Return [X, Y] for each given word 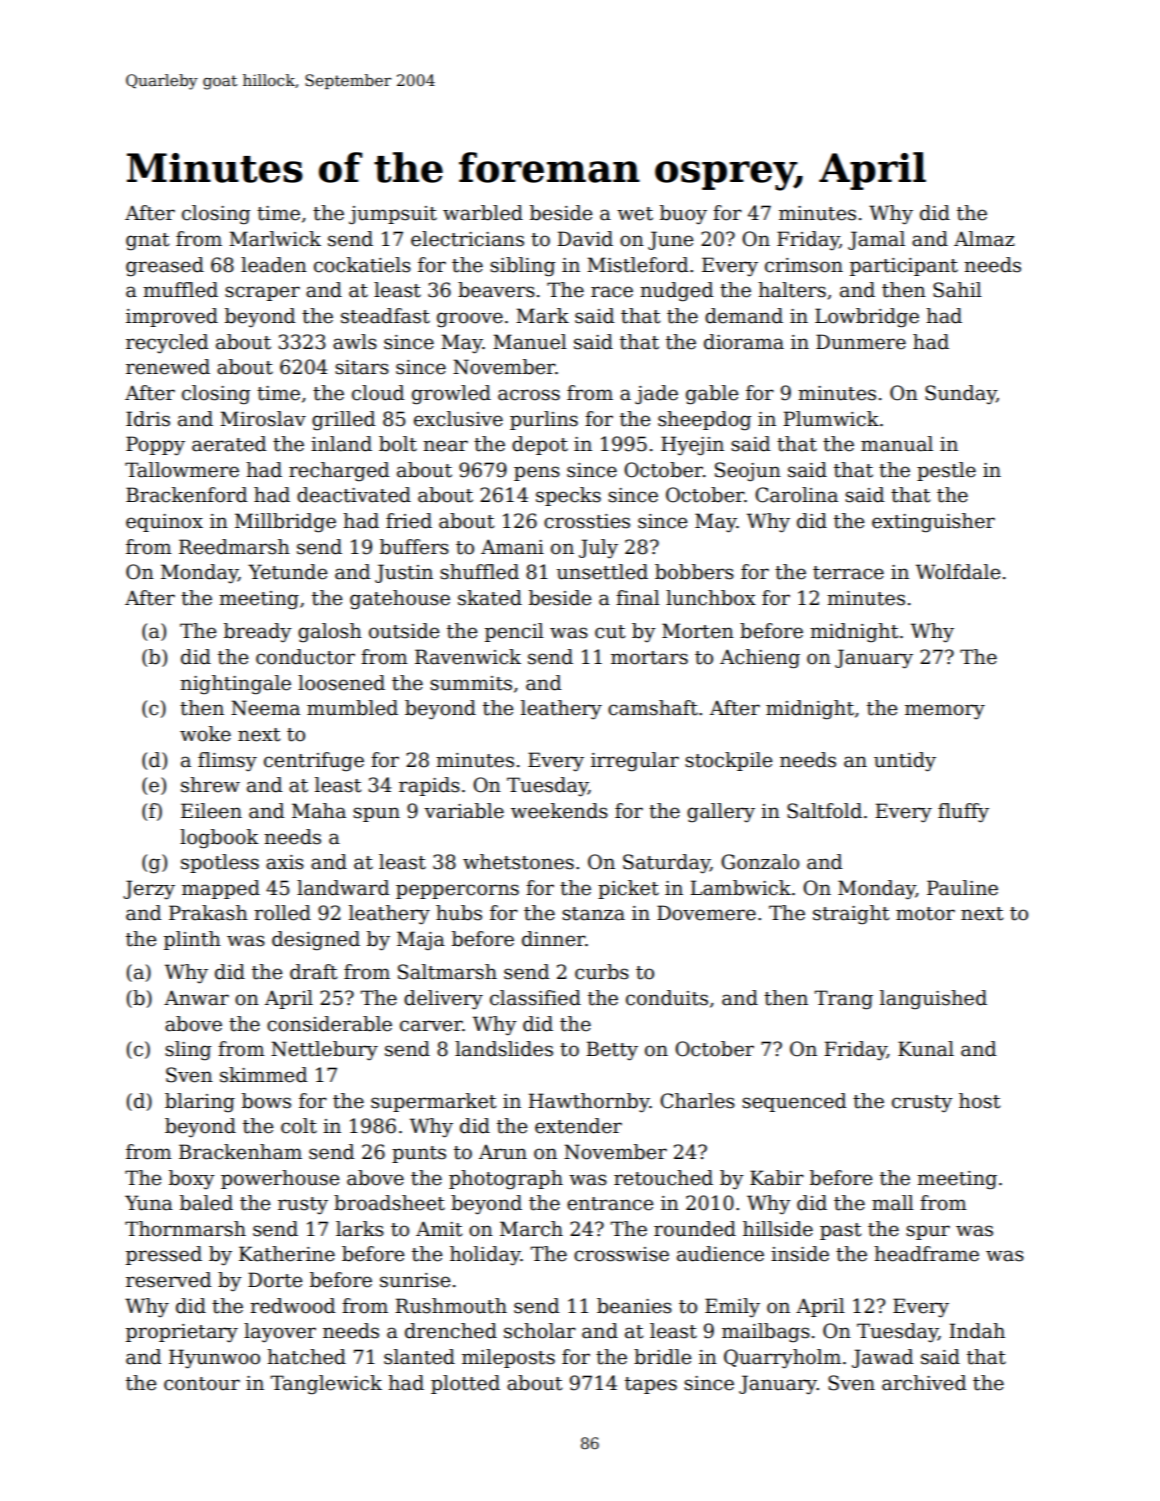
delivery [443, 999]
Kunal [926, 1049]
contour [202, 1384]
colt [299, 1126]
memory [945, 711]
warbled [483, 213]
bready [258, 632]
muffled [180, 290]
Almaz [984, 239]
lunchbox [711, 598]
